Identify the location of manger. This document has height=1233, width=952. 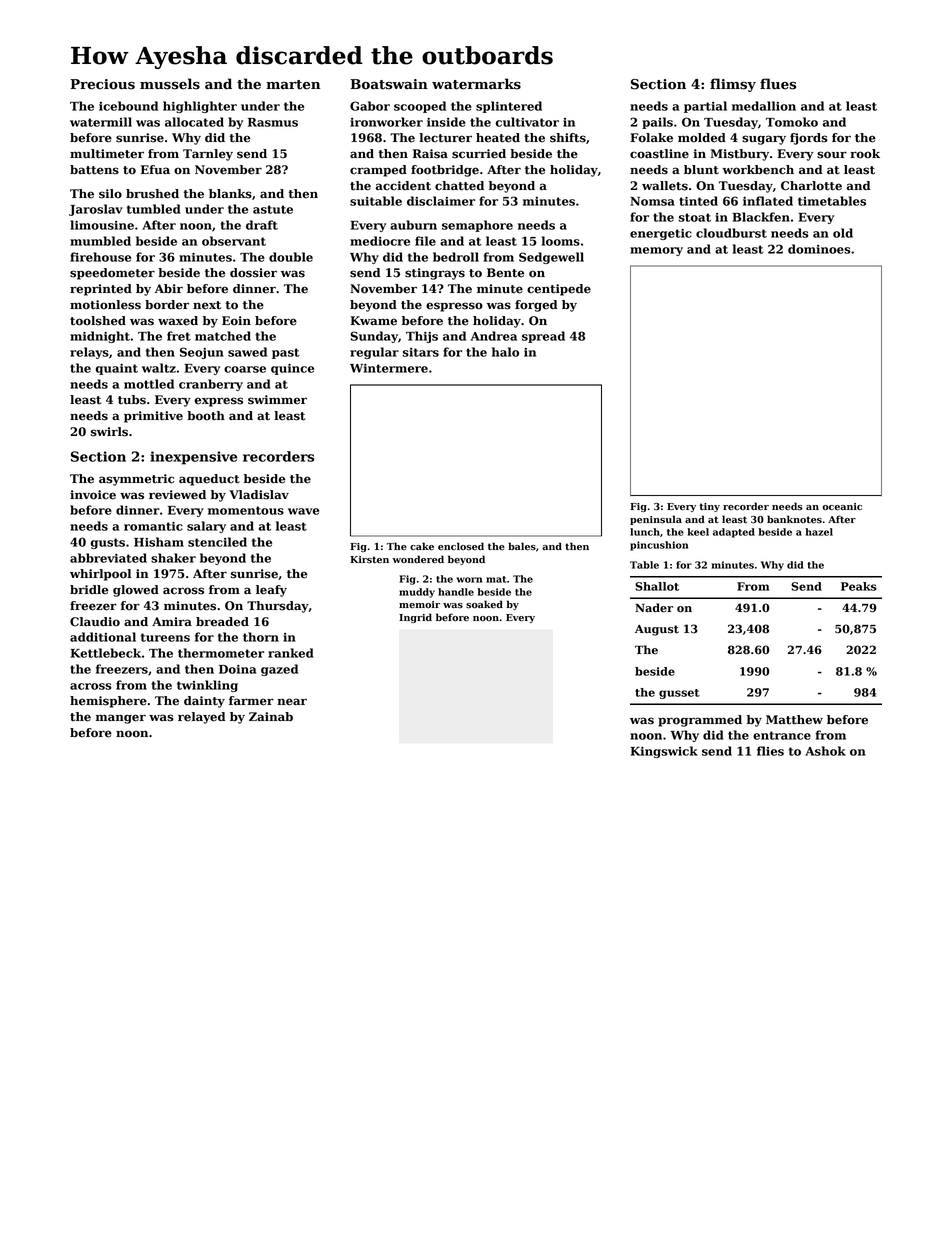
(121, 719).
